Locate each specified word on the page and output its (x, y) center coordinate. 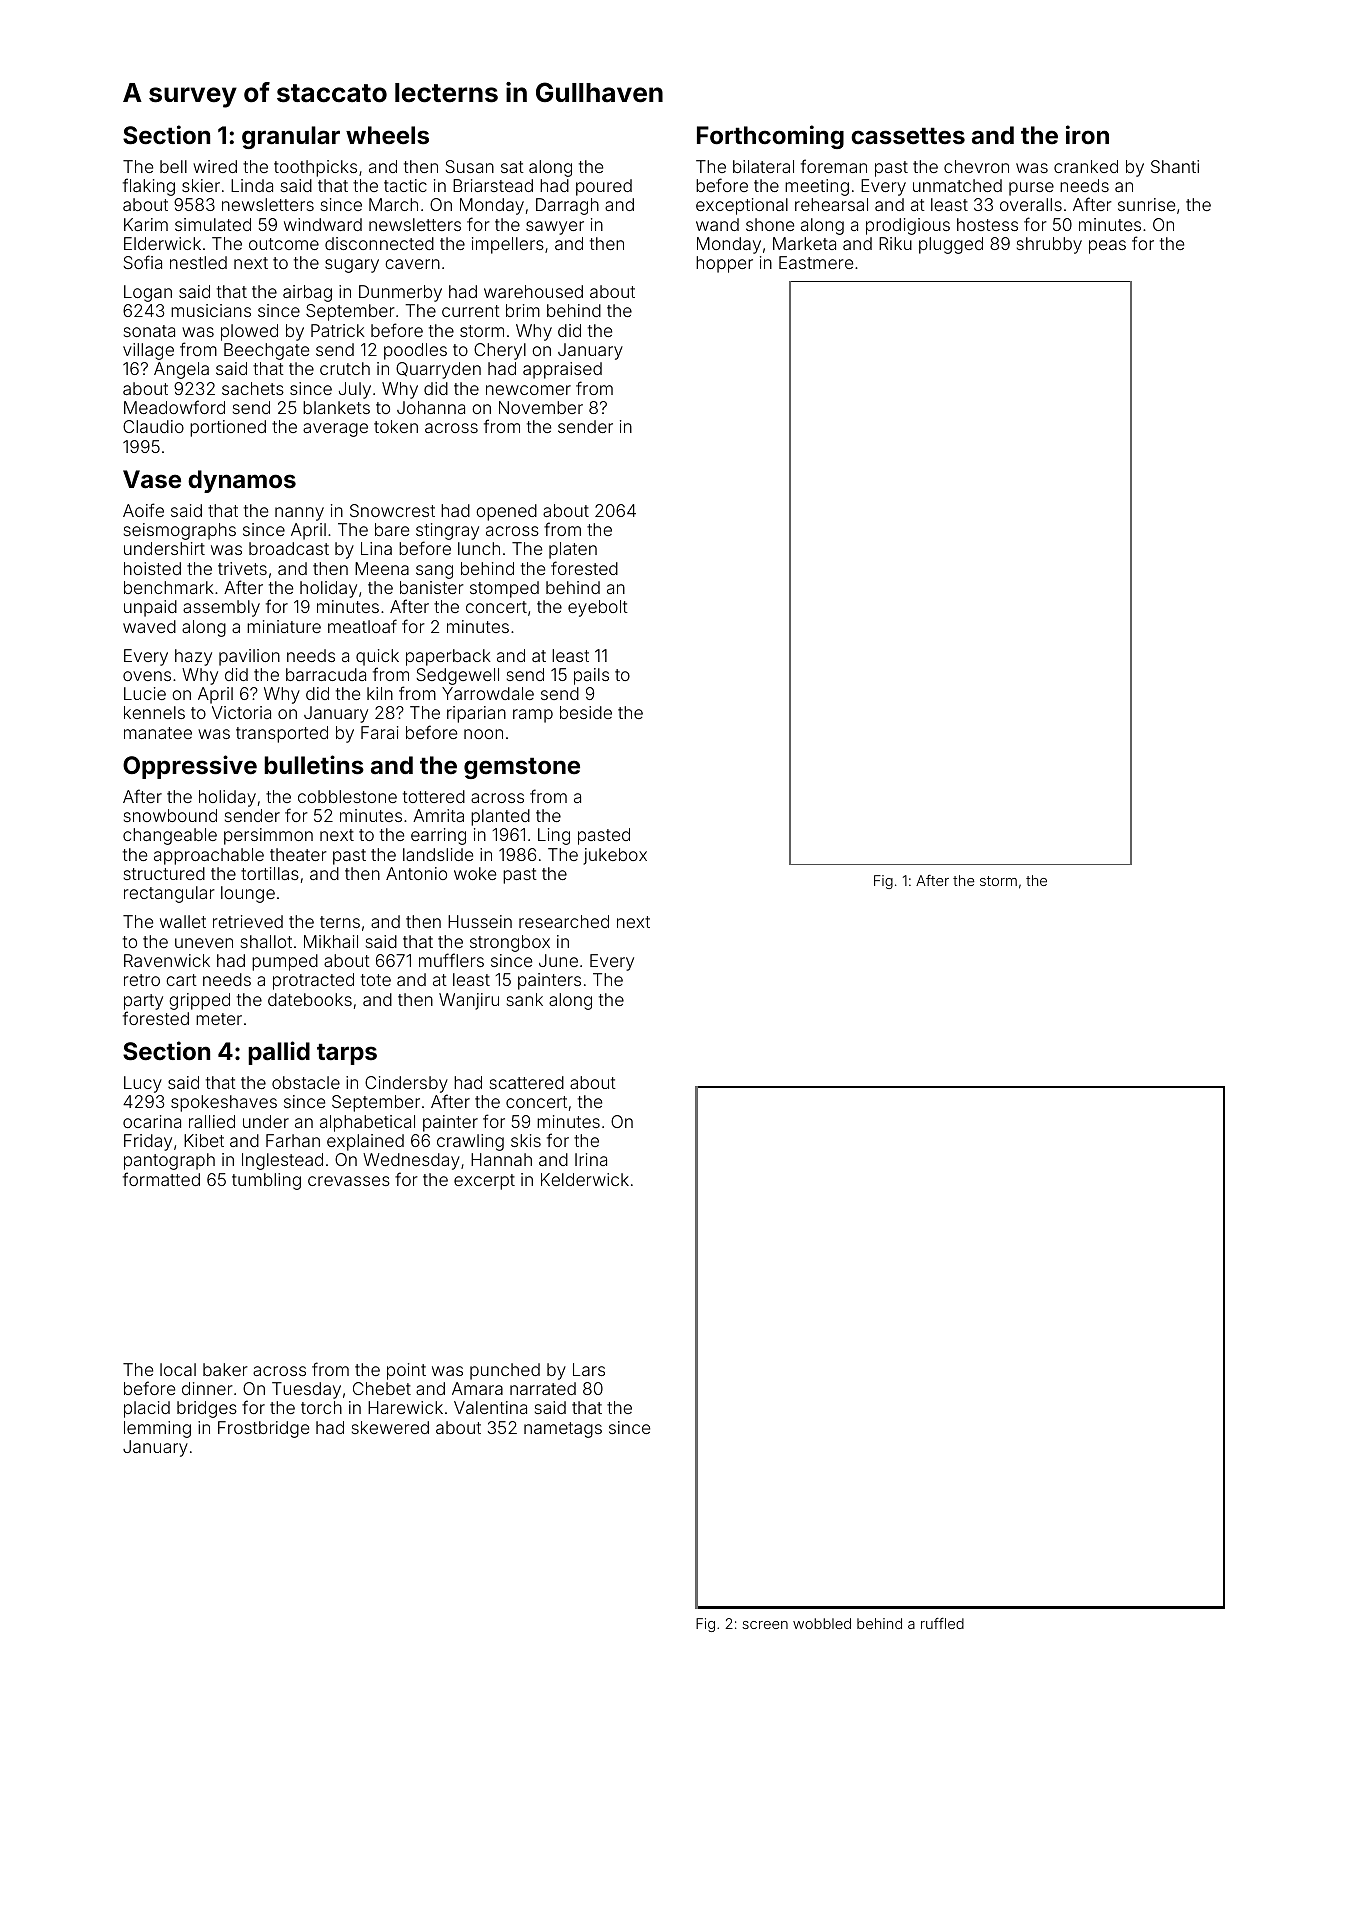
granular (291, 137)
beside (586, 712)
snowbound (170, 815)
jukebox (615, 856)
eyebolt (598, 608)
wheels (387, 135)
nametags (563, 1430)
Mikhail (331, 941)
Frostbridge (263, 1429)
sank (525, 999)
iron (1087, 134)
